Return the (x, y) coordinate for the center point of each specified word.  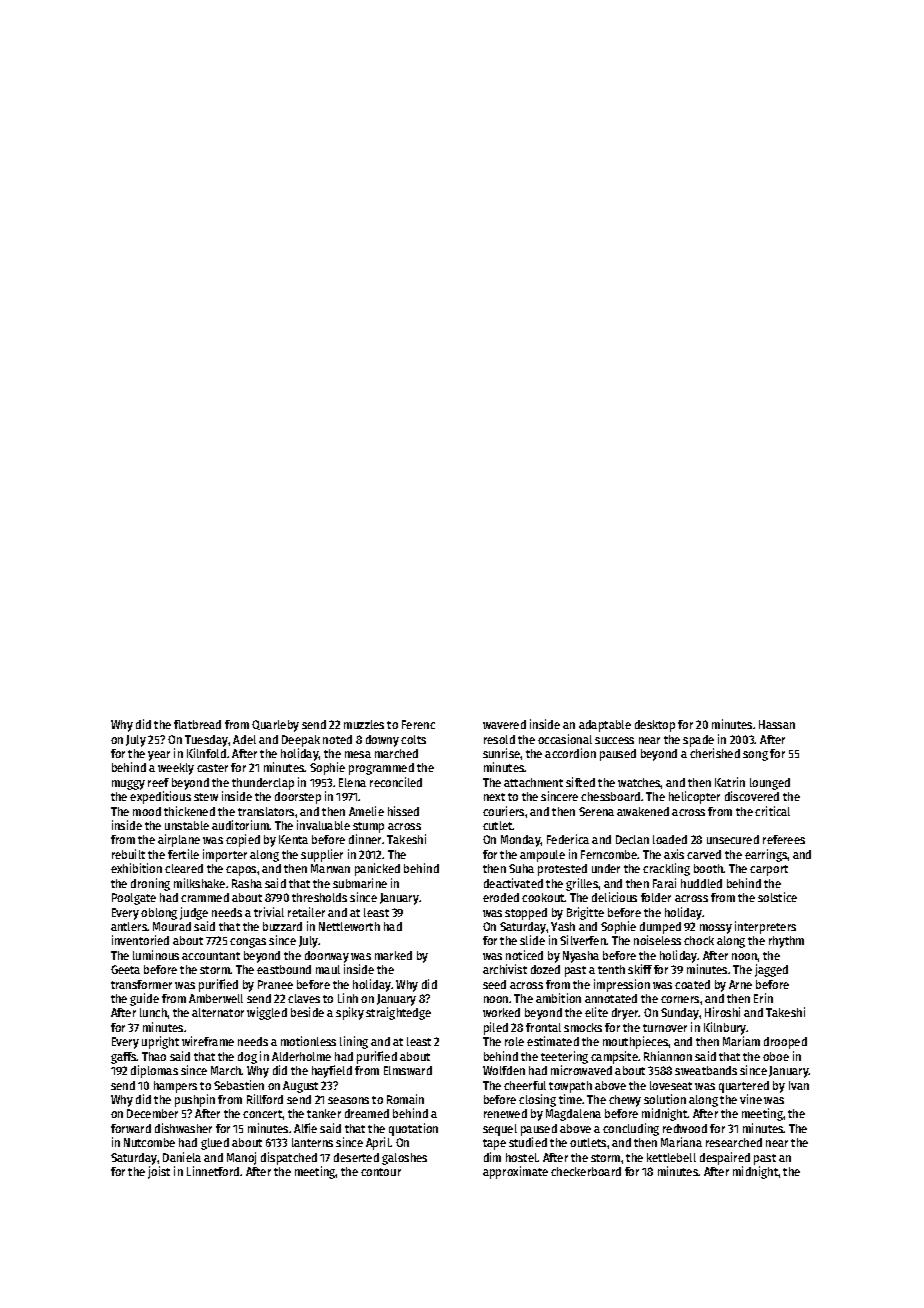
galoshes (404, 1159)
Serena (596, 811)
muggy (128, 785)
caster (212, 768)
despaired (725, 1158)
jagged (771, 970)
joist (159, 1172)
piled (496, 1028)
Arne (740, 984)
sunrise (502, 753)
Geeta (125, 969)
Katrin (730, 782)
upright (160, 1042)
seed (494, 984)
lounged (770, 784)
